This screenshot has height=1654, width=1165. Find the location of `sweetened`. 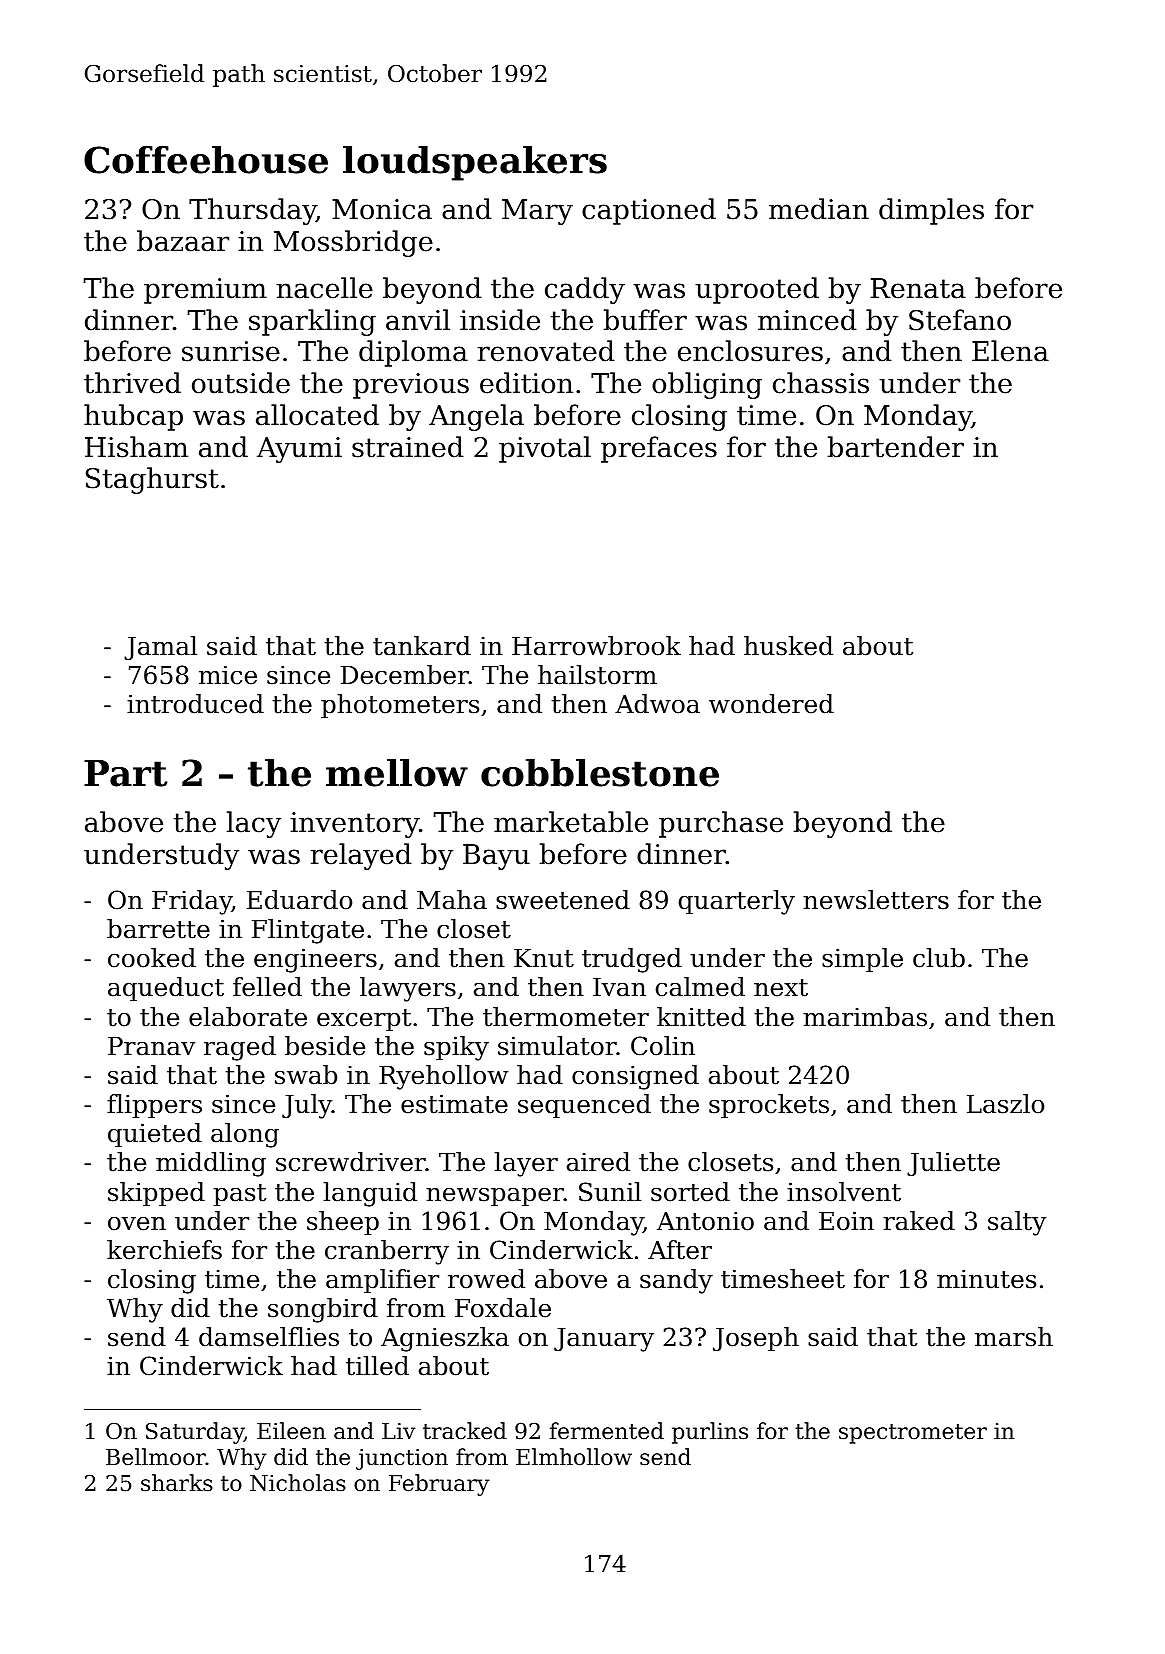

sweetened is located at coordinates (563, 900).
